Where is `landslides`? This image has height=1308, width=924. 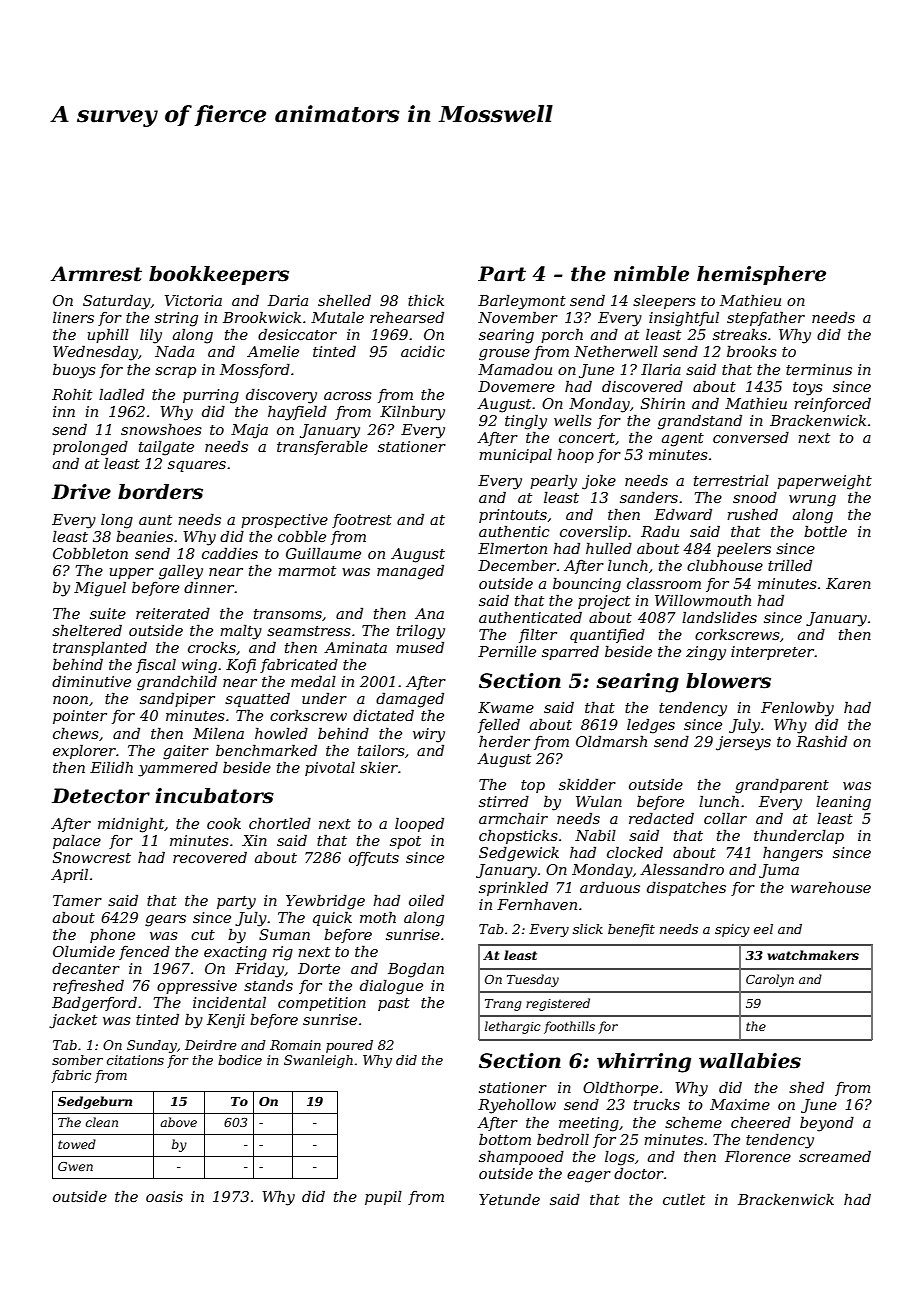
landslides is located at coordinates (719, 617).
